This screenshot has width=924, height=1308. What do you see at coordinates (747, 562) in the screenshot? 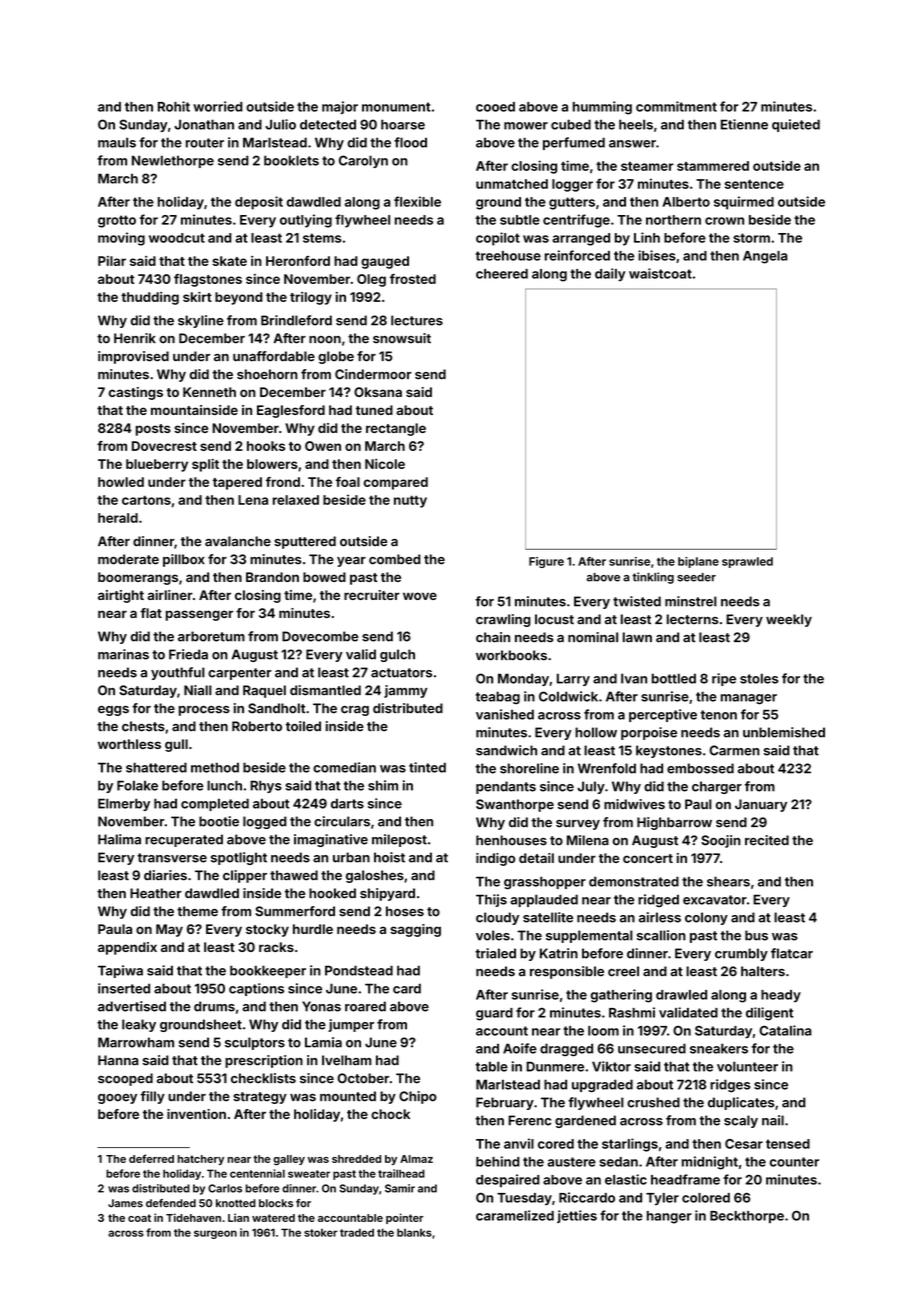
I see `sprawled` at bounding box center [747, 562].
